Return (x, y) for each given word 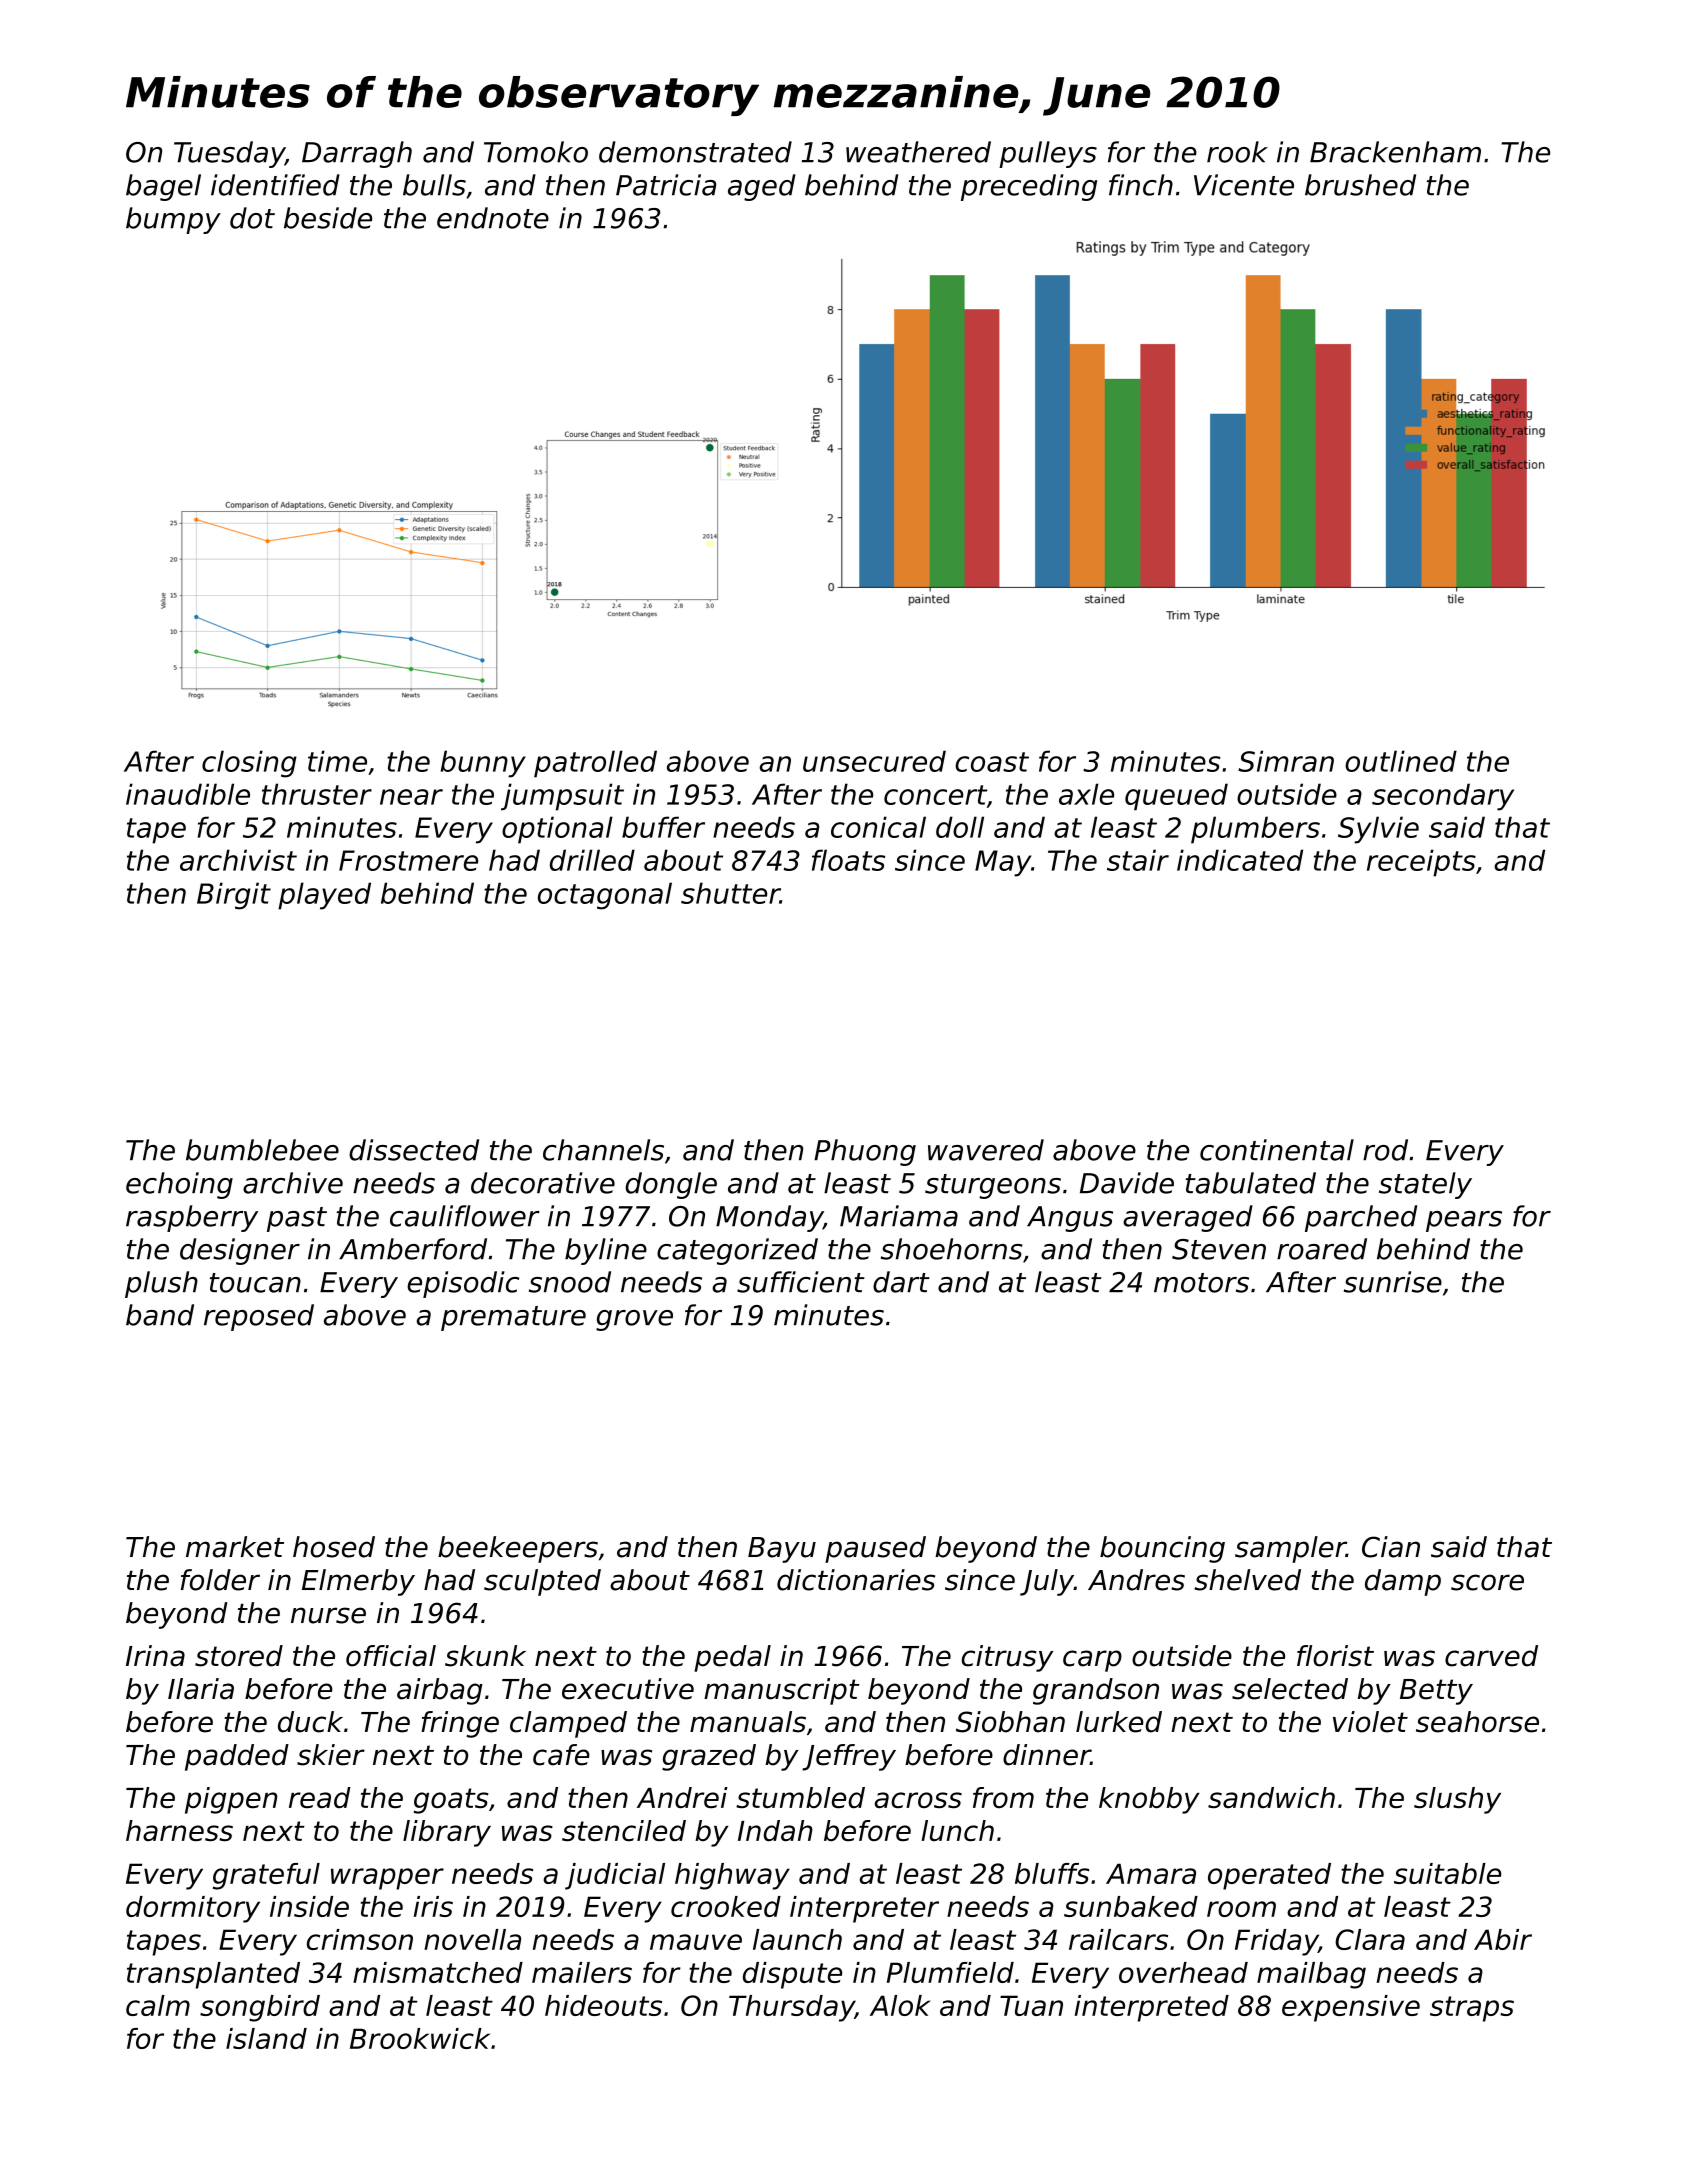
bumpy (173, 220)
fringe (460, 1724)
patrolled (595, 764)
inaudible (188, 794)
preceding (1029, 187)
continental (1277, 1150)
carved (1491, 1656)
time (337, 761)
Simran (1286, 761)
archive (293, 1183)
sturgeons (993, 1186)
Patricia (666, 185)
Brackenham (1395, 152)
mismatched (438, 1972)
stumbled (800, 1797)
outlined (1401, 761)
